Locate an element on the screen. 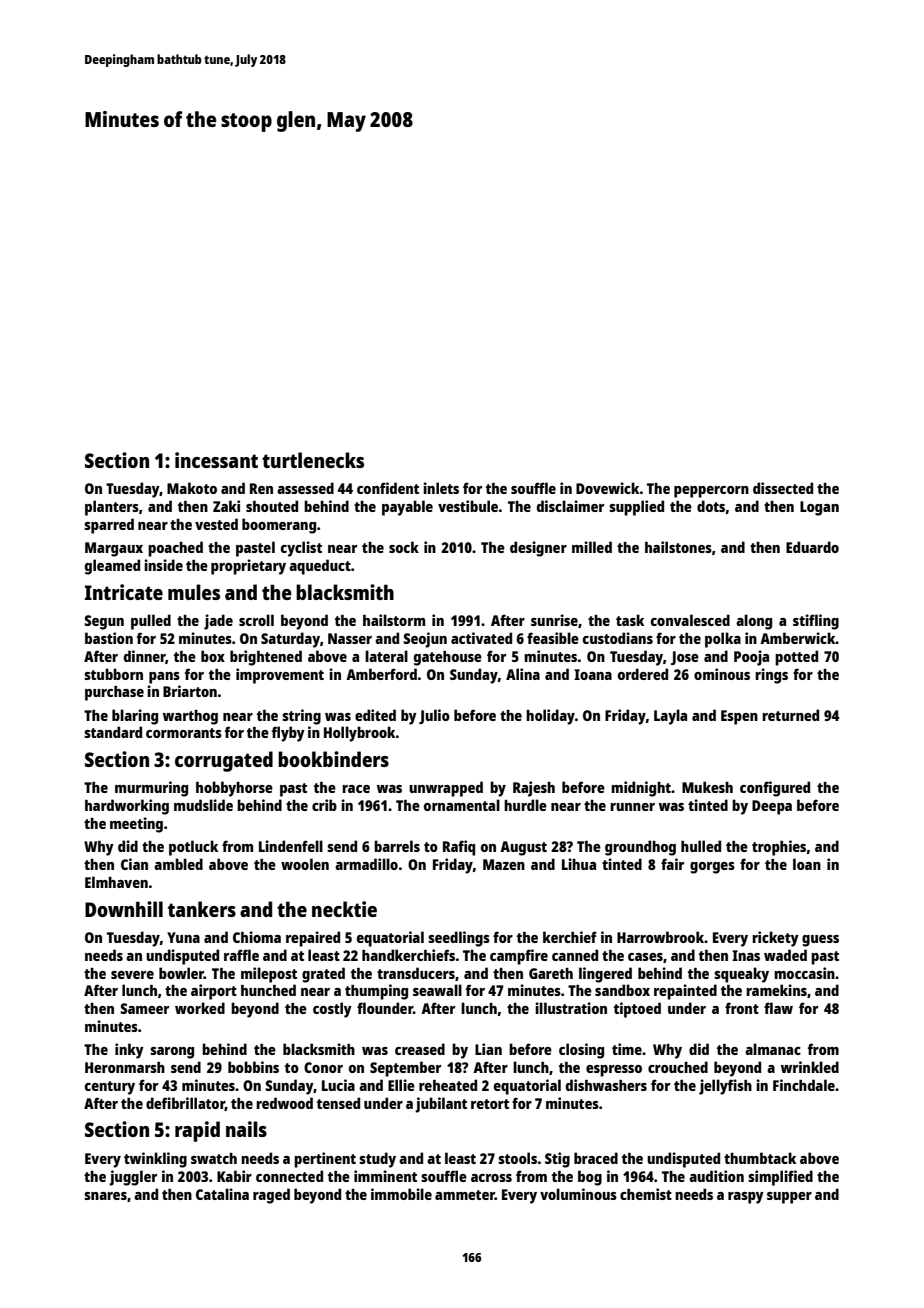 This screenshot has height=1308, width=924. incessant is located at coordinates (216, 460).
